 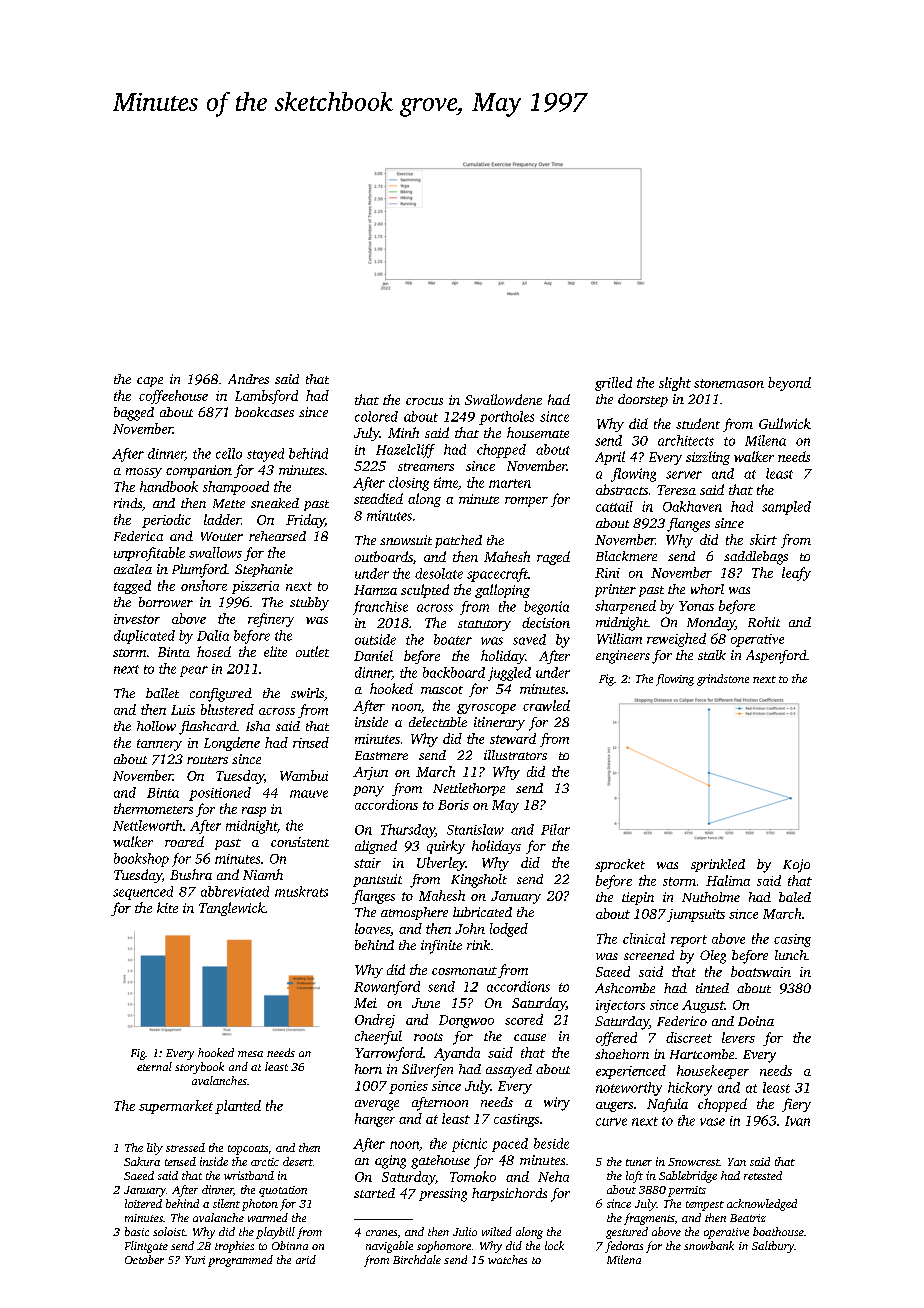 I want to click on hollow, so click(x=156, y=726).
